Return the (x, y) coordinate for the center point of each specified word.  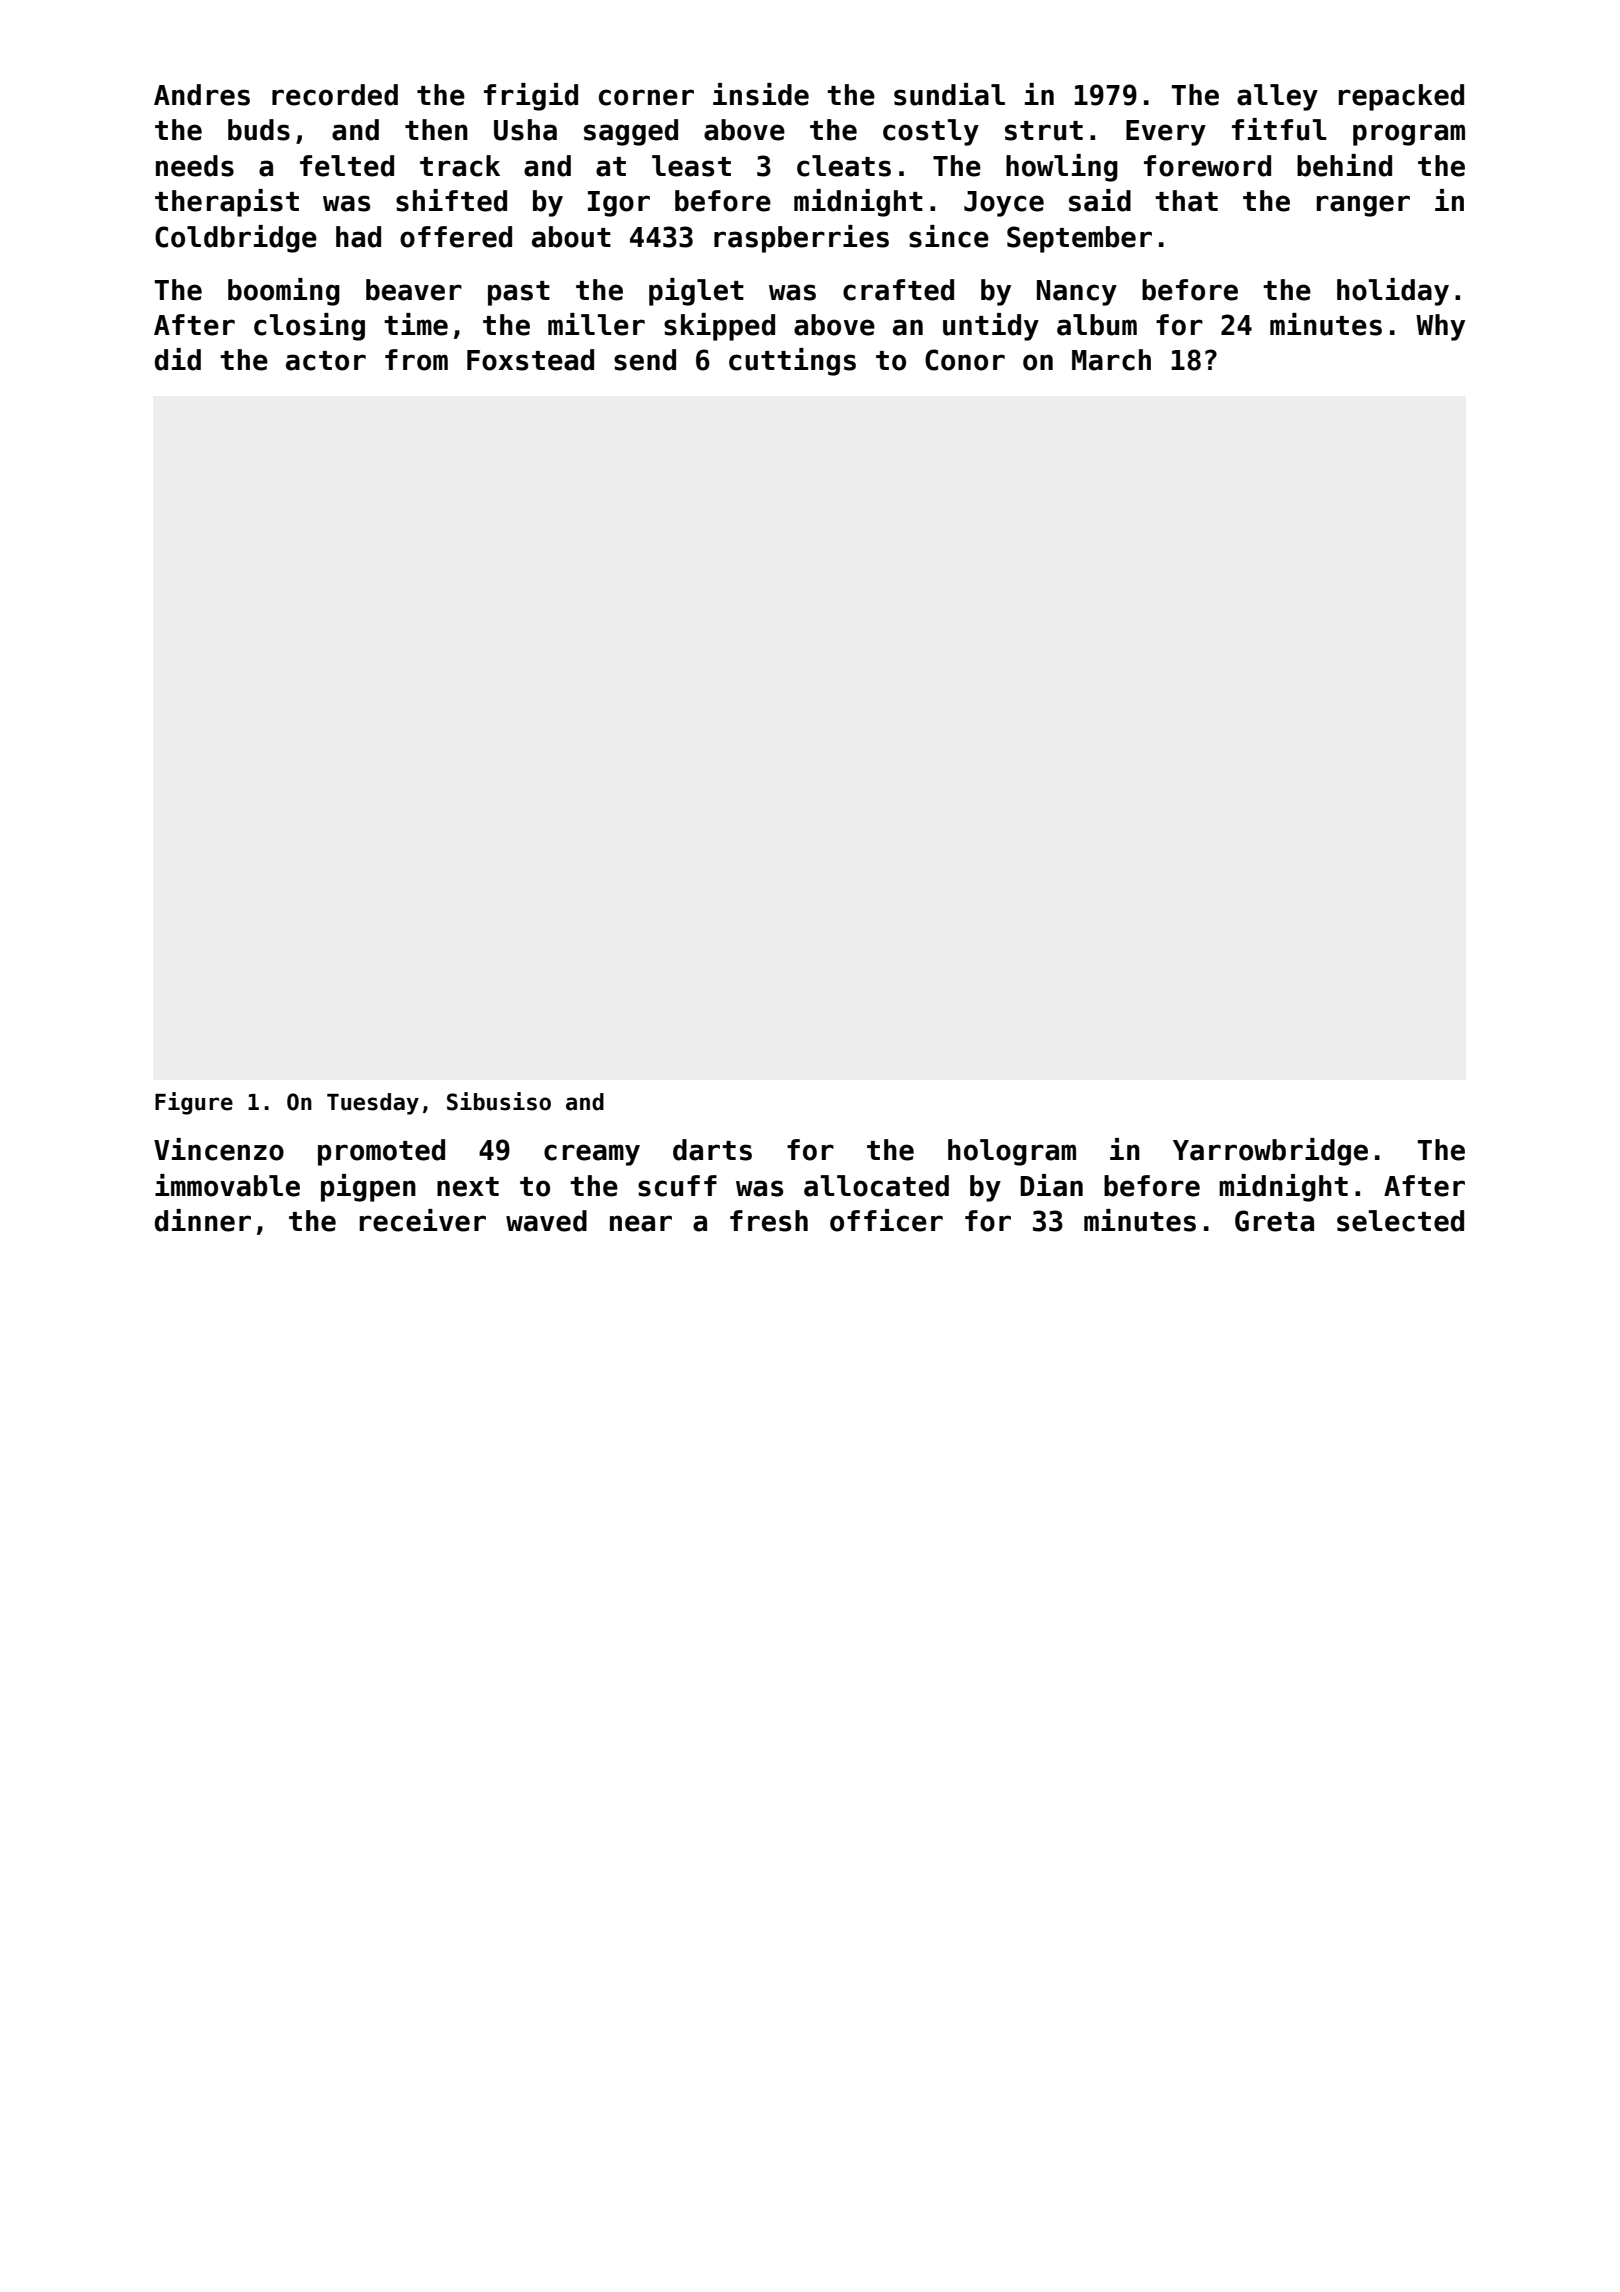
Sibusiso (499, 1101)
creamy (592, 1155)
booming (284, 292)
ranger (1363, 206)
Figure (194, 1103)
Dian (1051, 1185)
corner (646, 97)
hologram (1012, 1152)
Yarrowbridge (1270, 1152)
